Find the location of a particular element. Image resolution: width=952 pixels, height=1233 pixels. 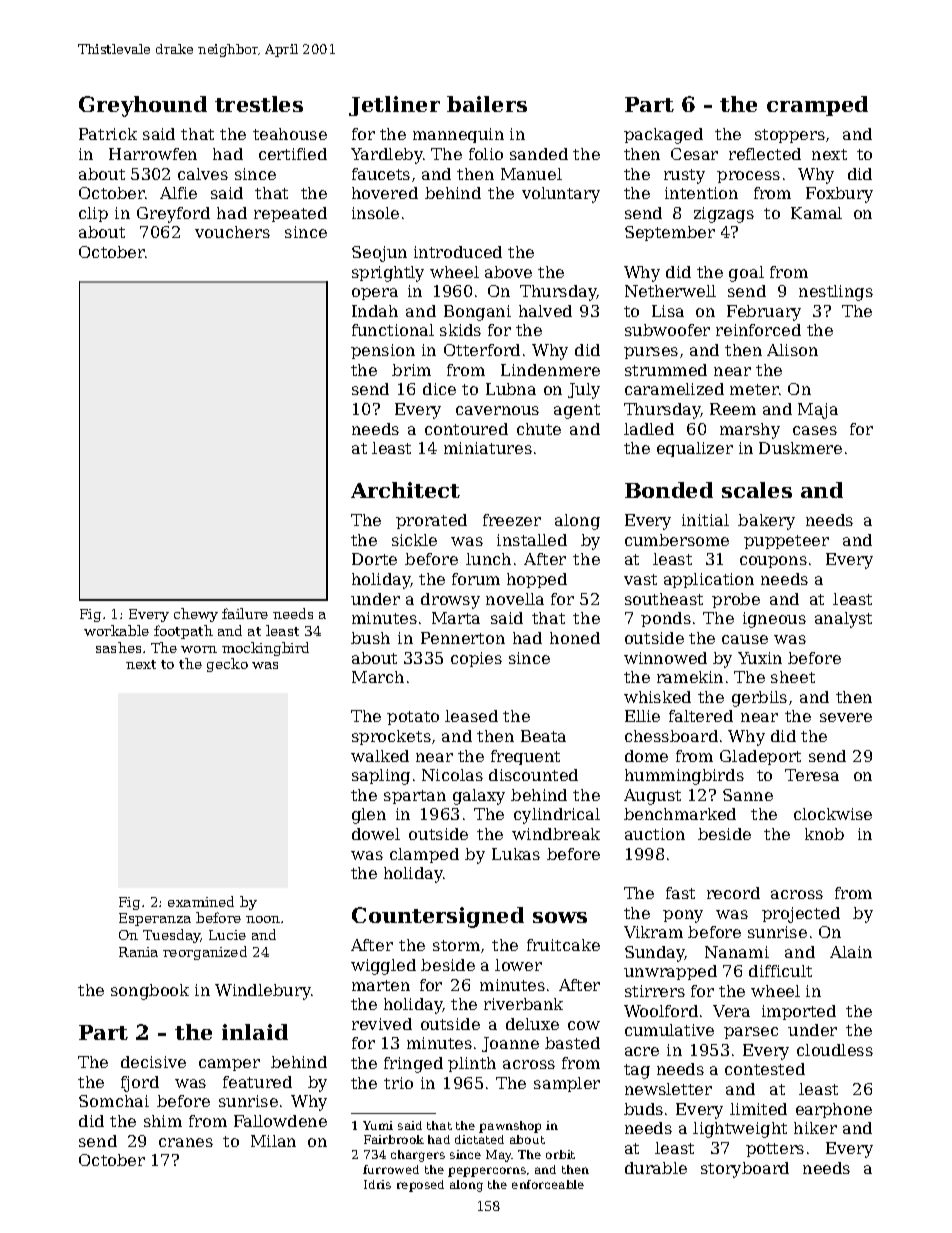

cranes is located at coordinates (186, 1142).
